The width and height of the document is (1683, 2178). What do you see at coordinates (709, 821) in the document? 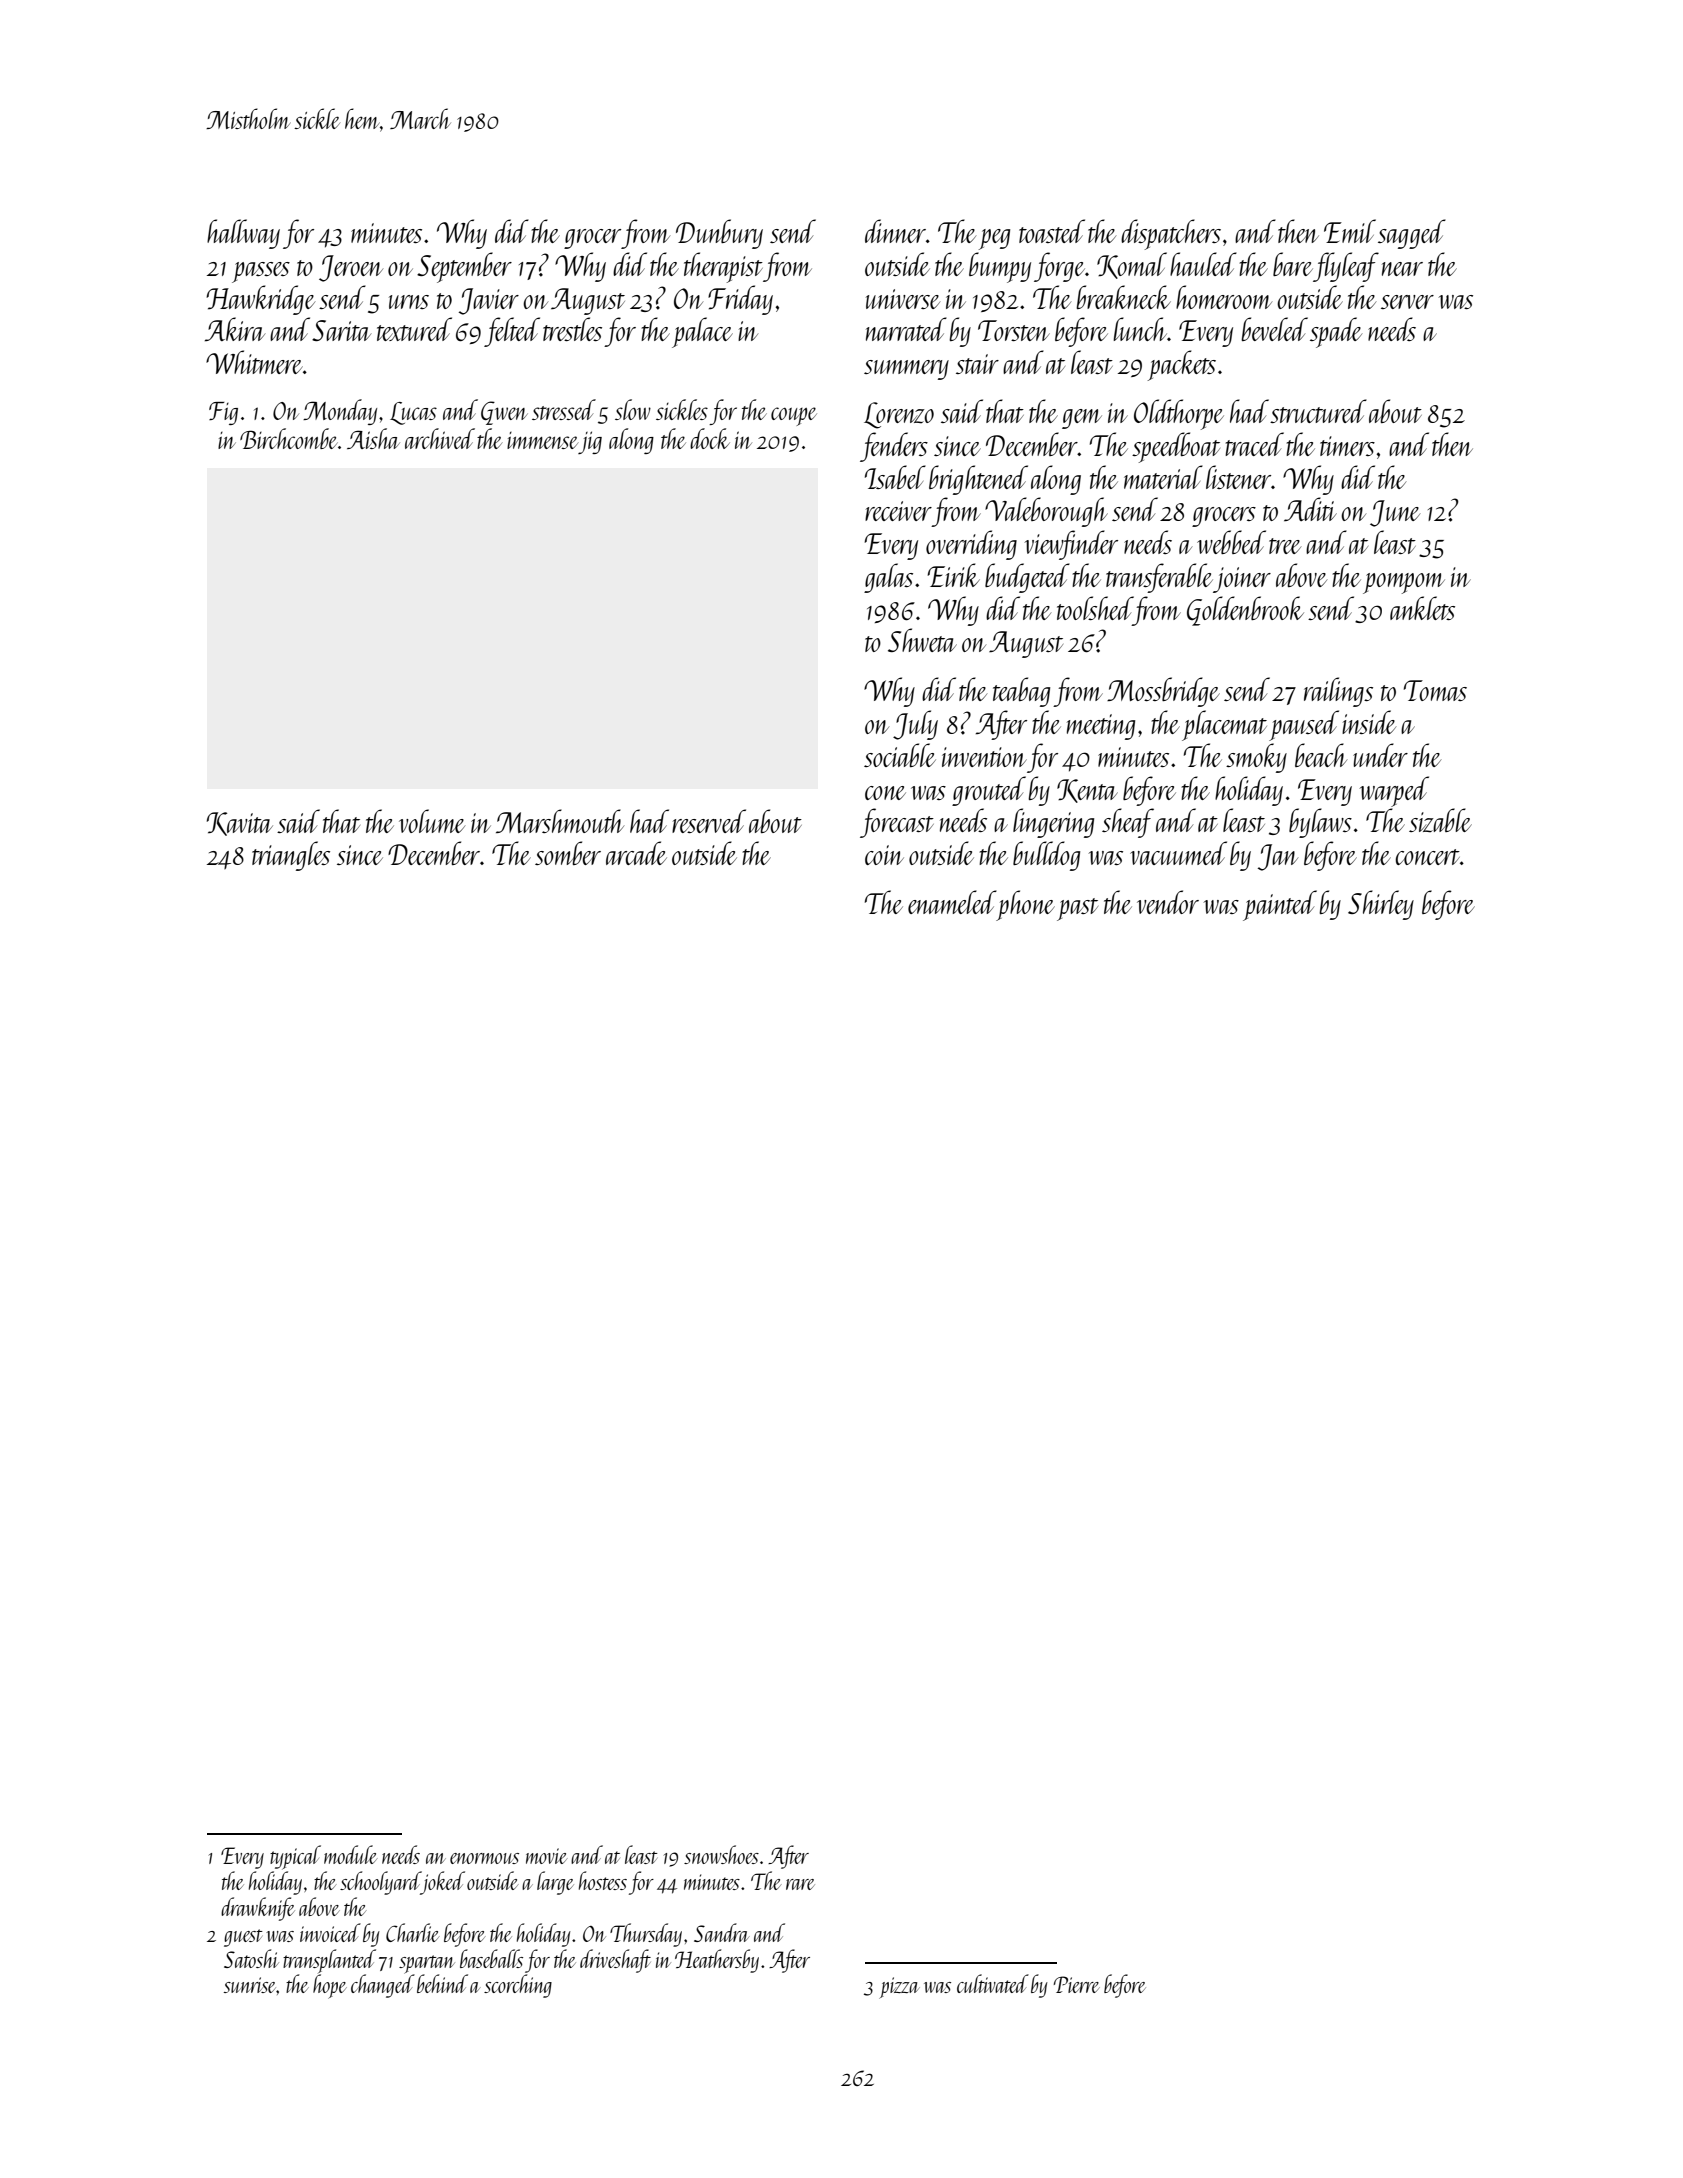
I see `reserved` at bounding box center [709, 821].
